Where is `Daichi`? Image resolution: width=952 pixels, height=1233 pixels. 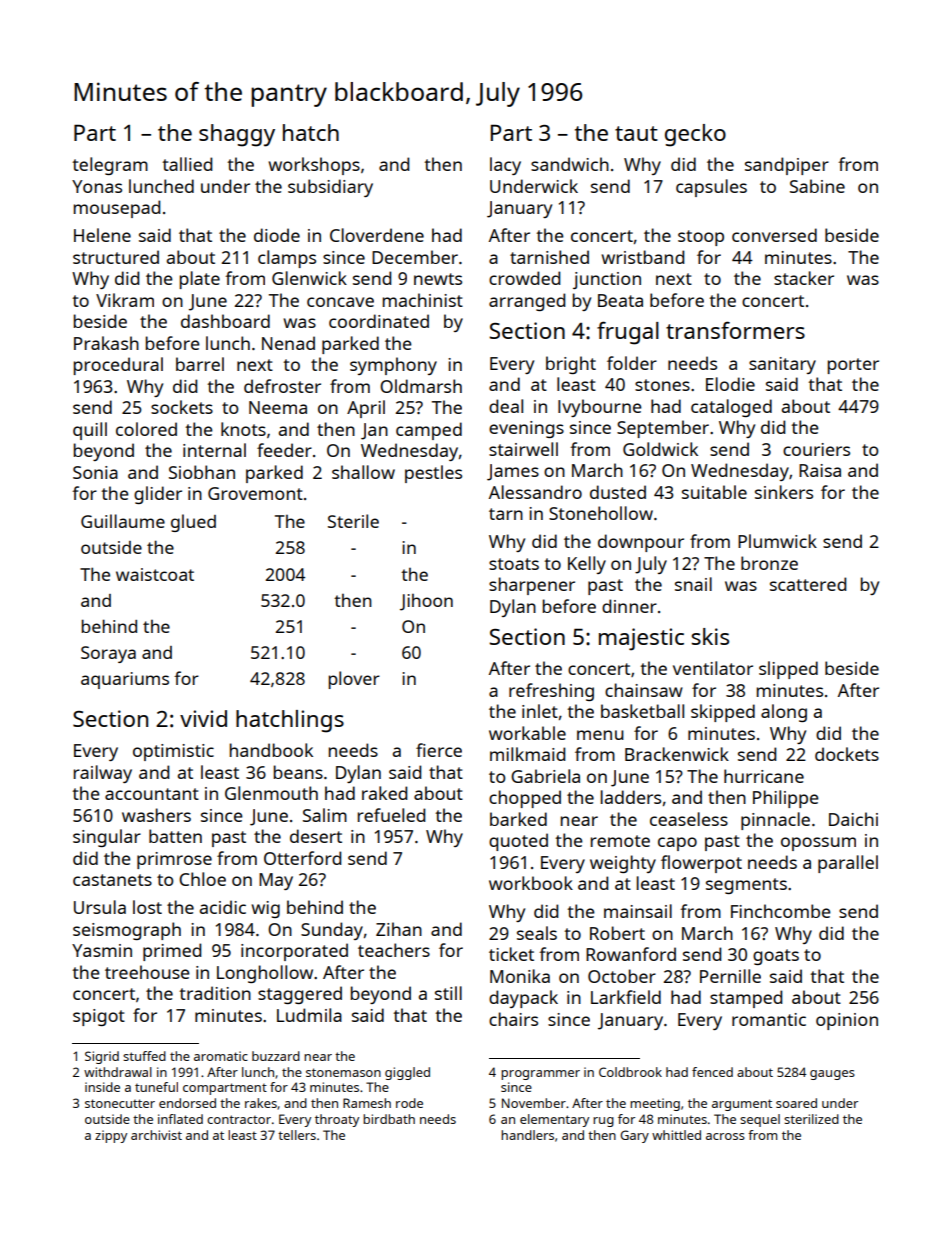
Daichi is located at coordinates (853, 819).
